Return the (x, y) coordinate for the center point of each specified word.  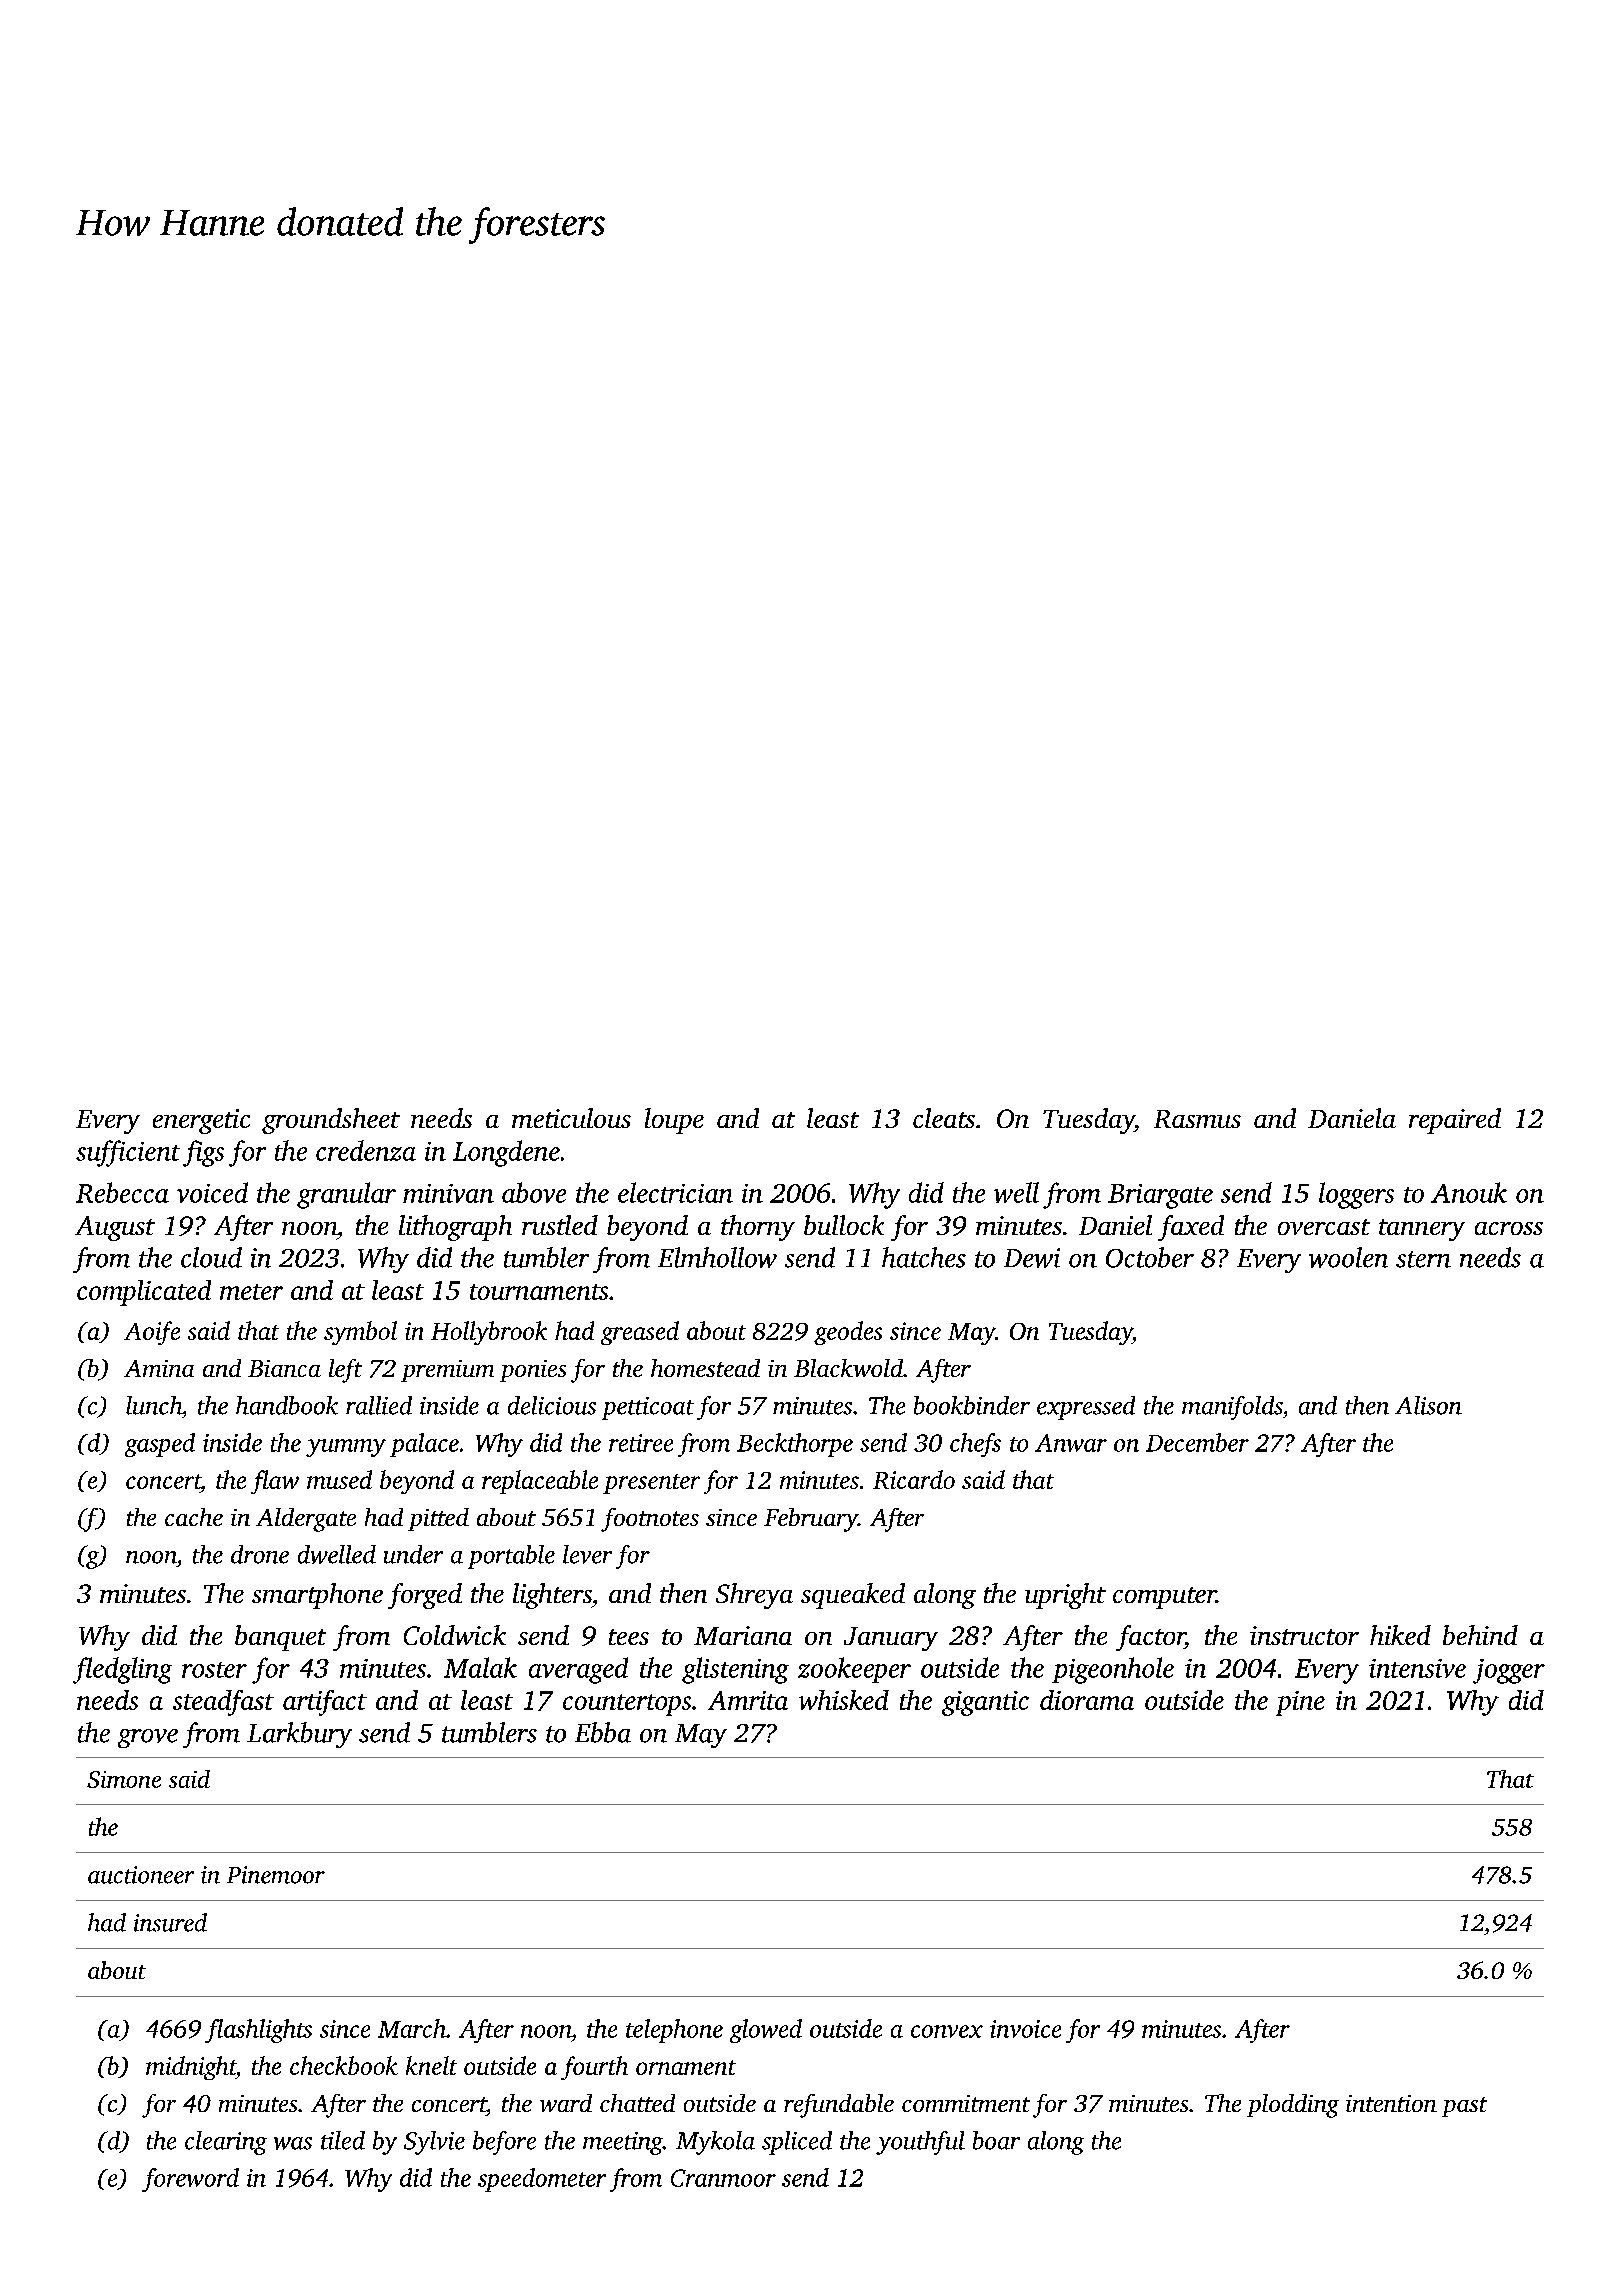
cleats (944, 1118)
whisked (844, 1700)
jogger (1509, 1671)
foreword (190, 2180)
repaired (1455, 1121)
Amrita (748, 1700)
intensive (1417, 1668)
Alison (1428, 1405)
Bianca (284, 1368)
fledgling (122, 1670)
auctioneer (141, 1875)
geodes (848, 1333)
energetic (201, 1121)
